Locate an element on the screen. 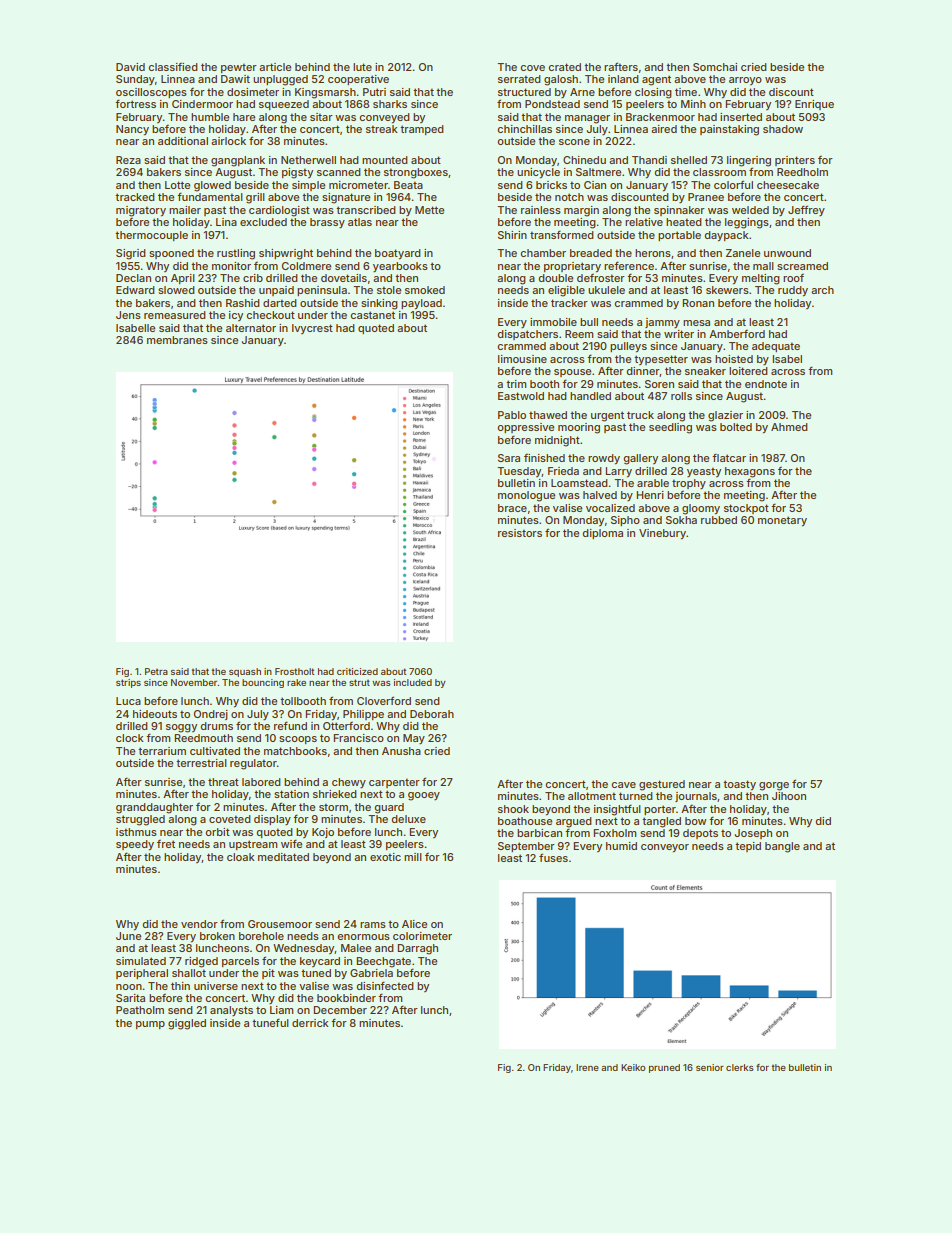  pump is located at coordinates (150, 1025).
